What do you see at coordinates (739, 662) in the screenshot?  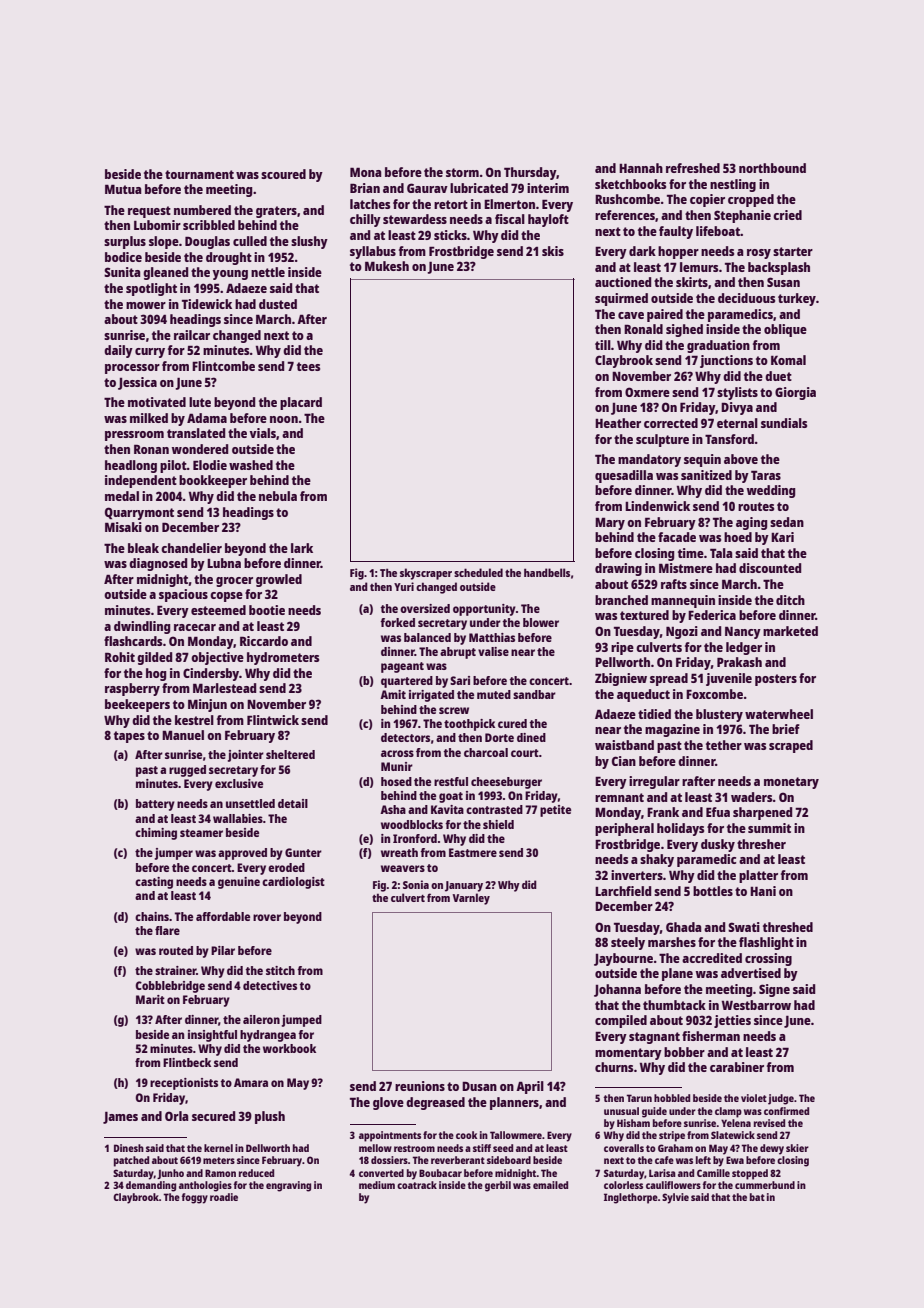 I see `Prakash` at bounding box center [739, 662].
